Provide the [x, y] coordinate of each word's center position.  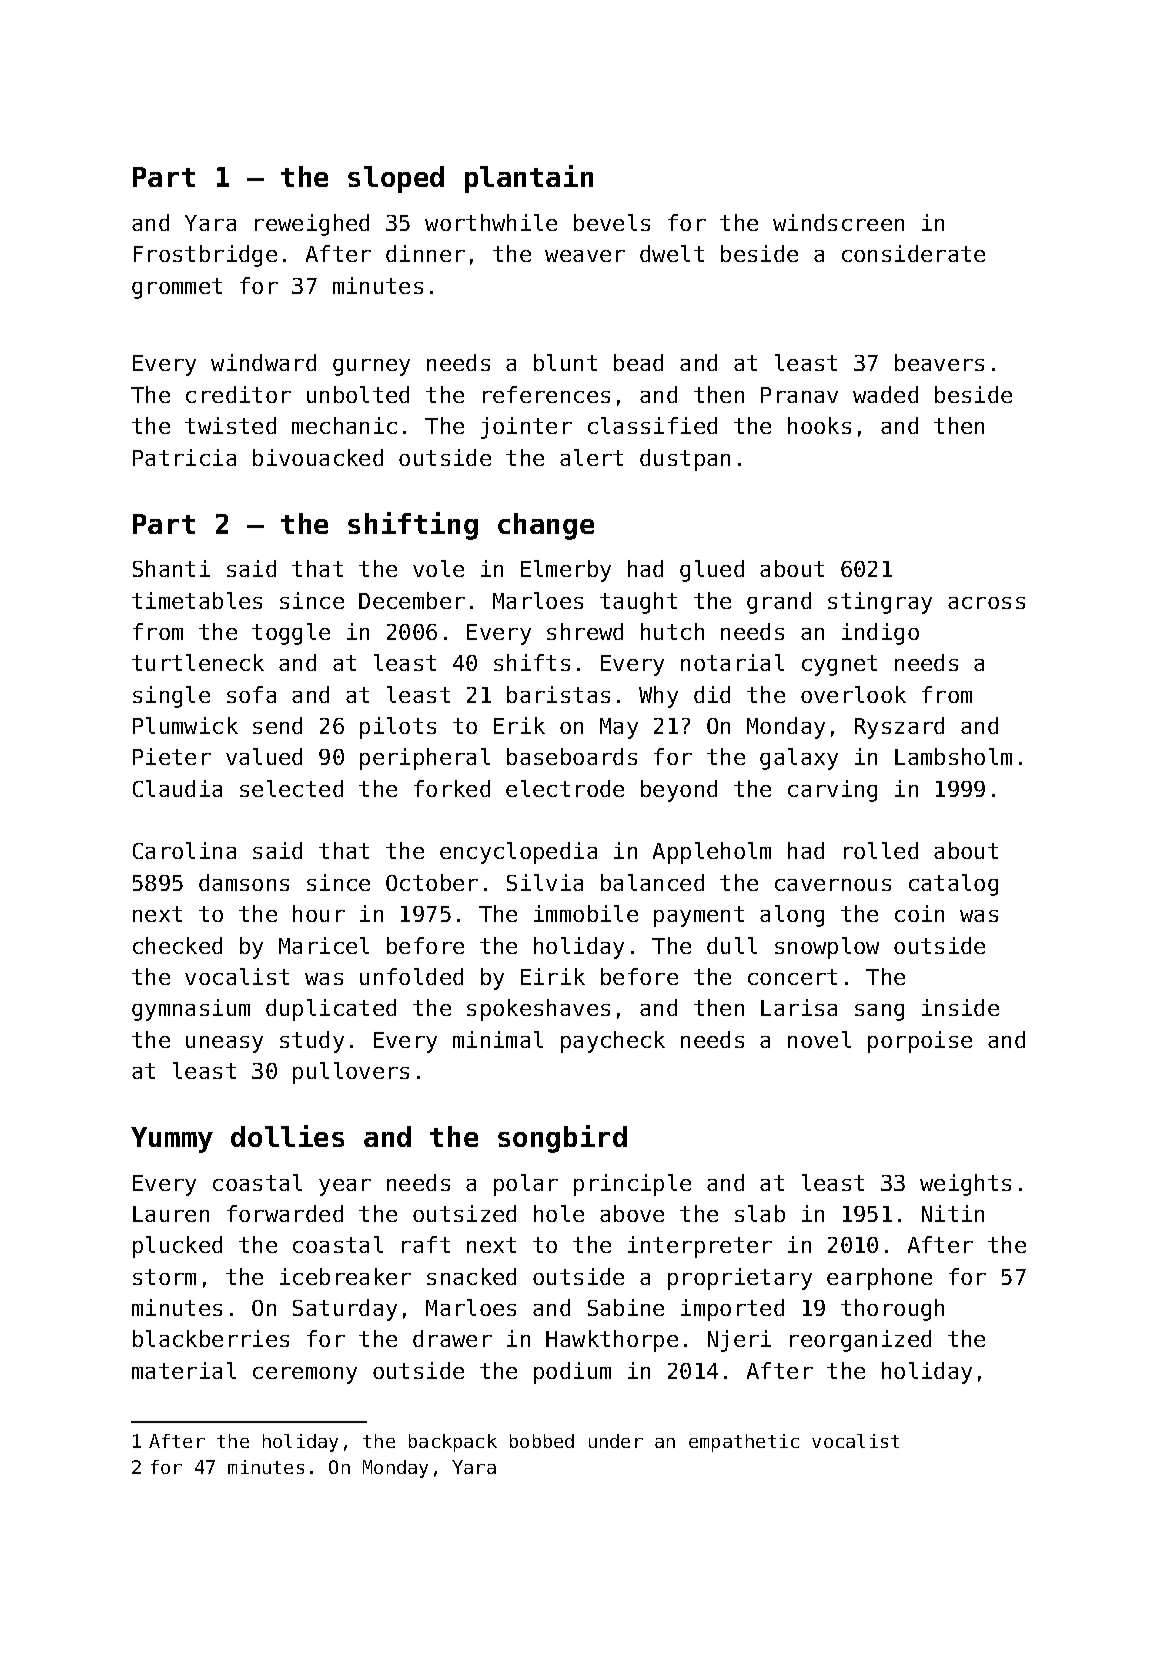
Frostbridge [205, 256]
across [986, 603]
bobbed [542, 1441]
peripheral [425, 759]
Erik [519, 725]
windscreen [838, 222]
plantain [529, 179]
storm [164, 1277]
